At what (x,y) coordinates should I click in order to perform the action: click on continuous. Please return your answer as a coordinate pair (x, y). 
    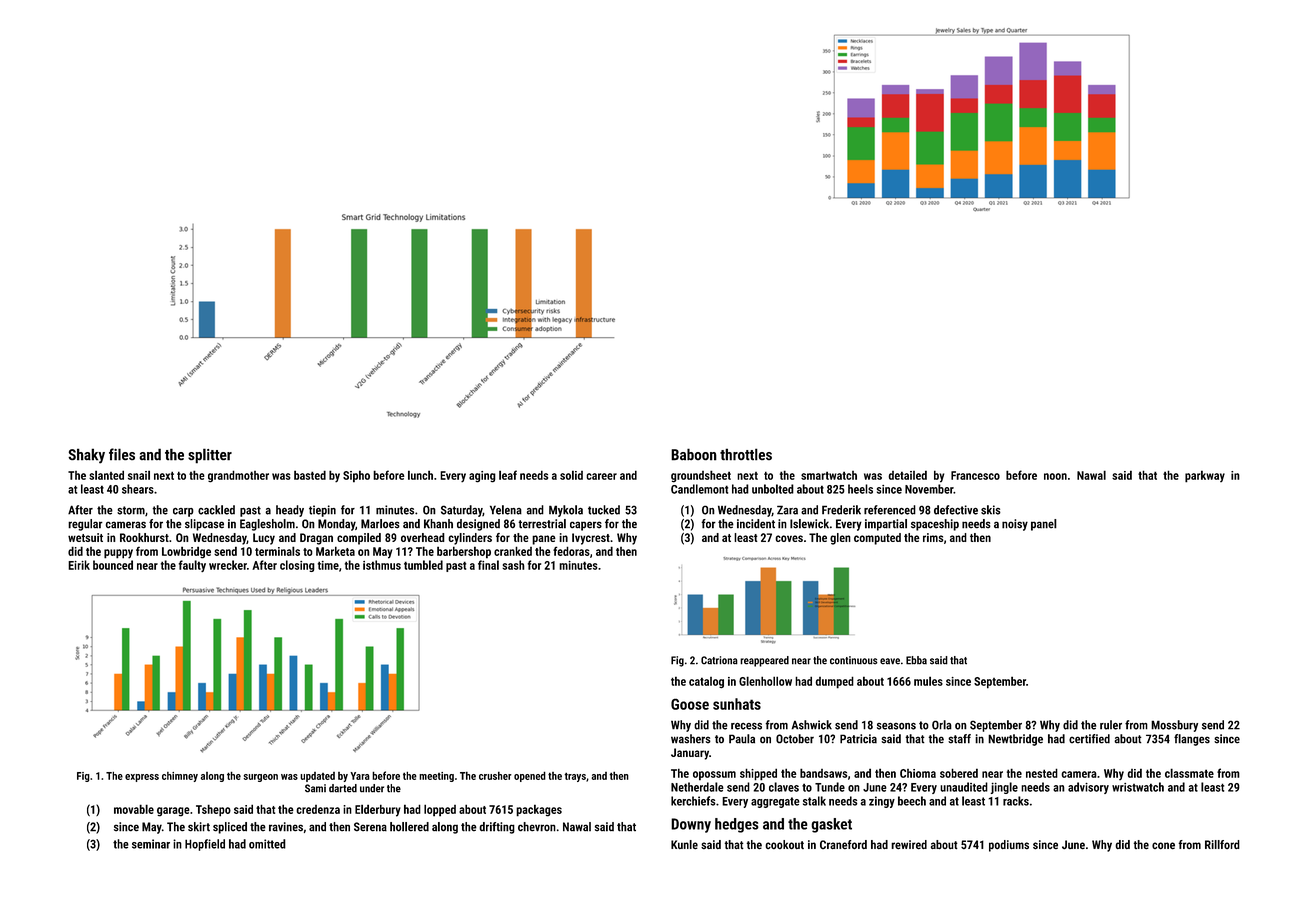
    Looking at the image, I should click on (854, 660).
